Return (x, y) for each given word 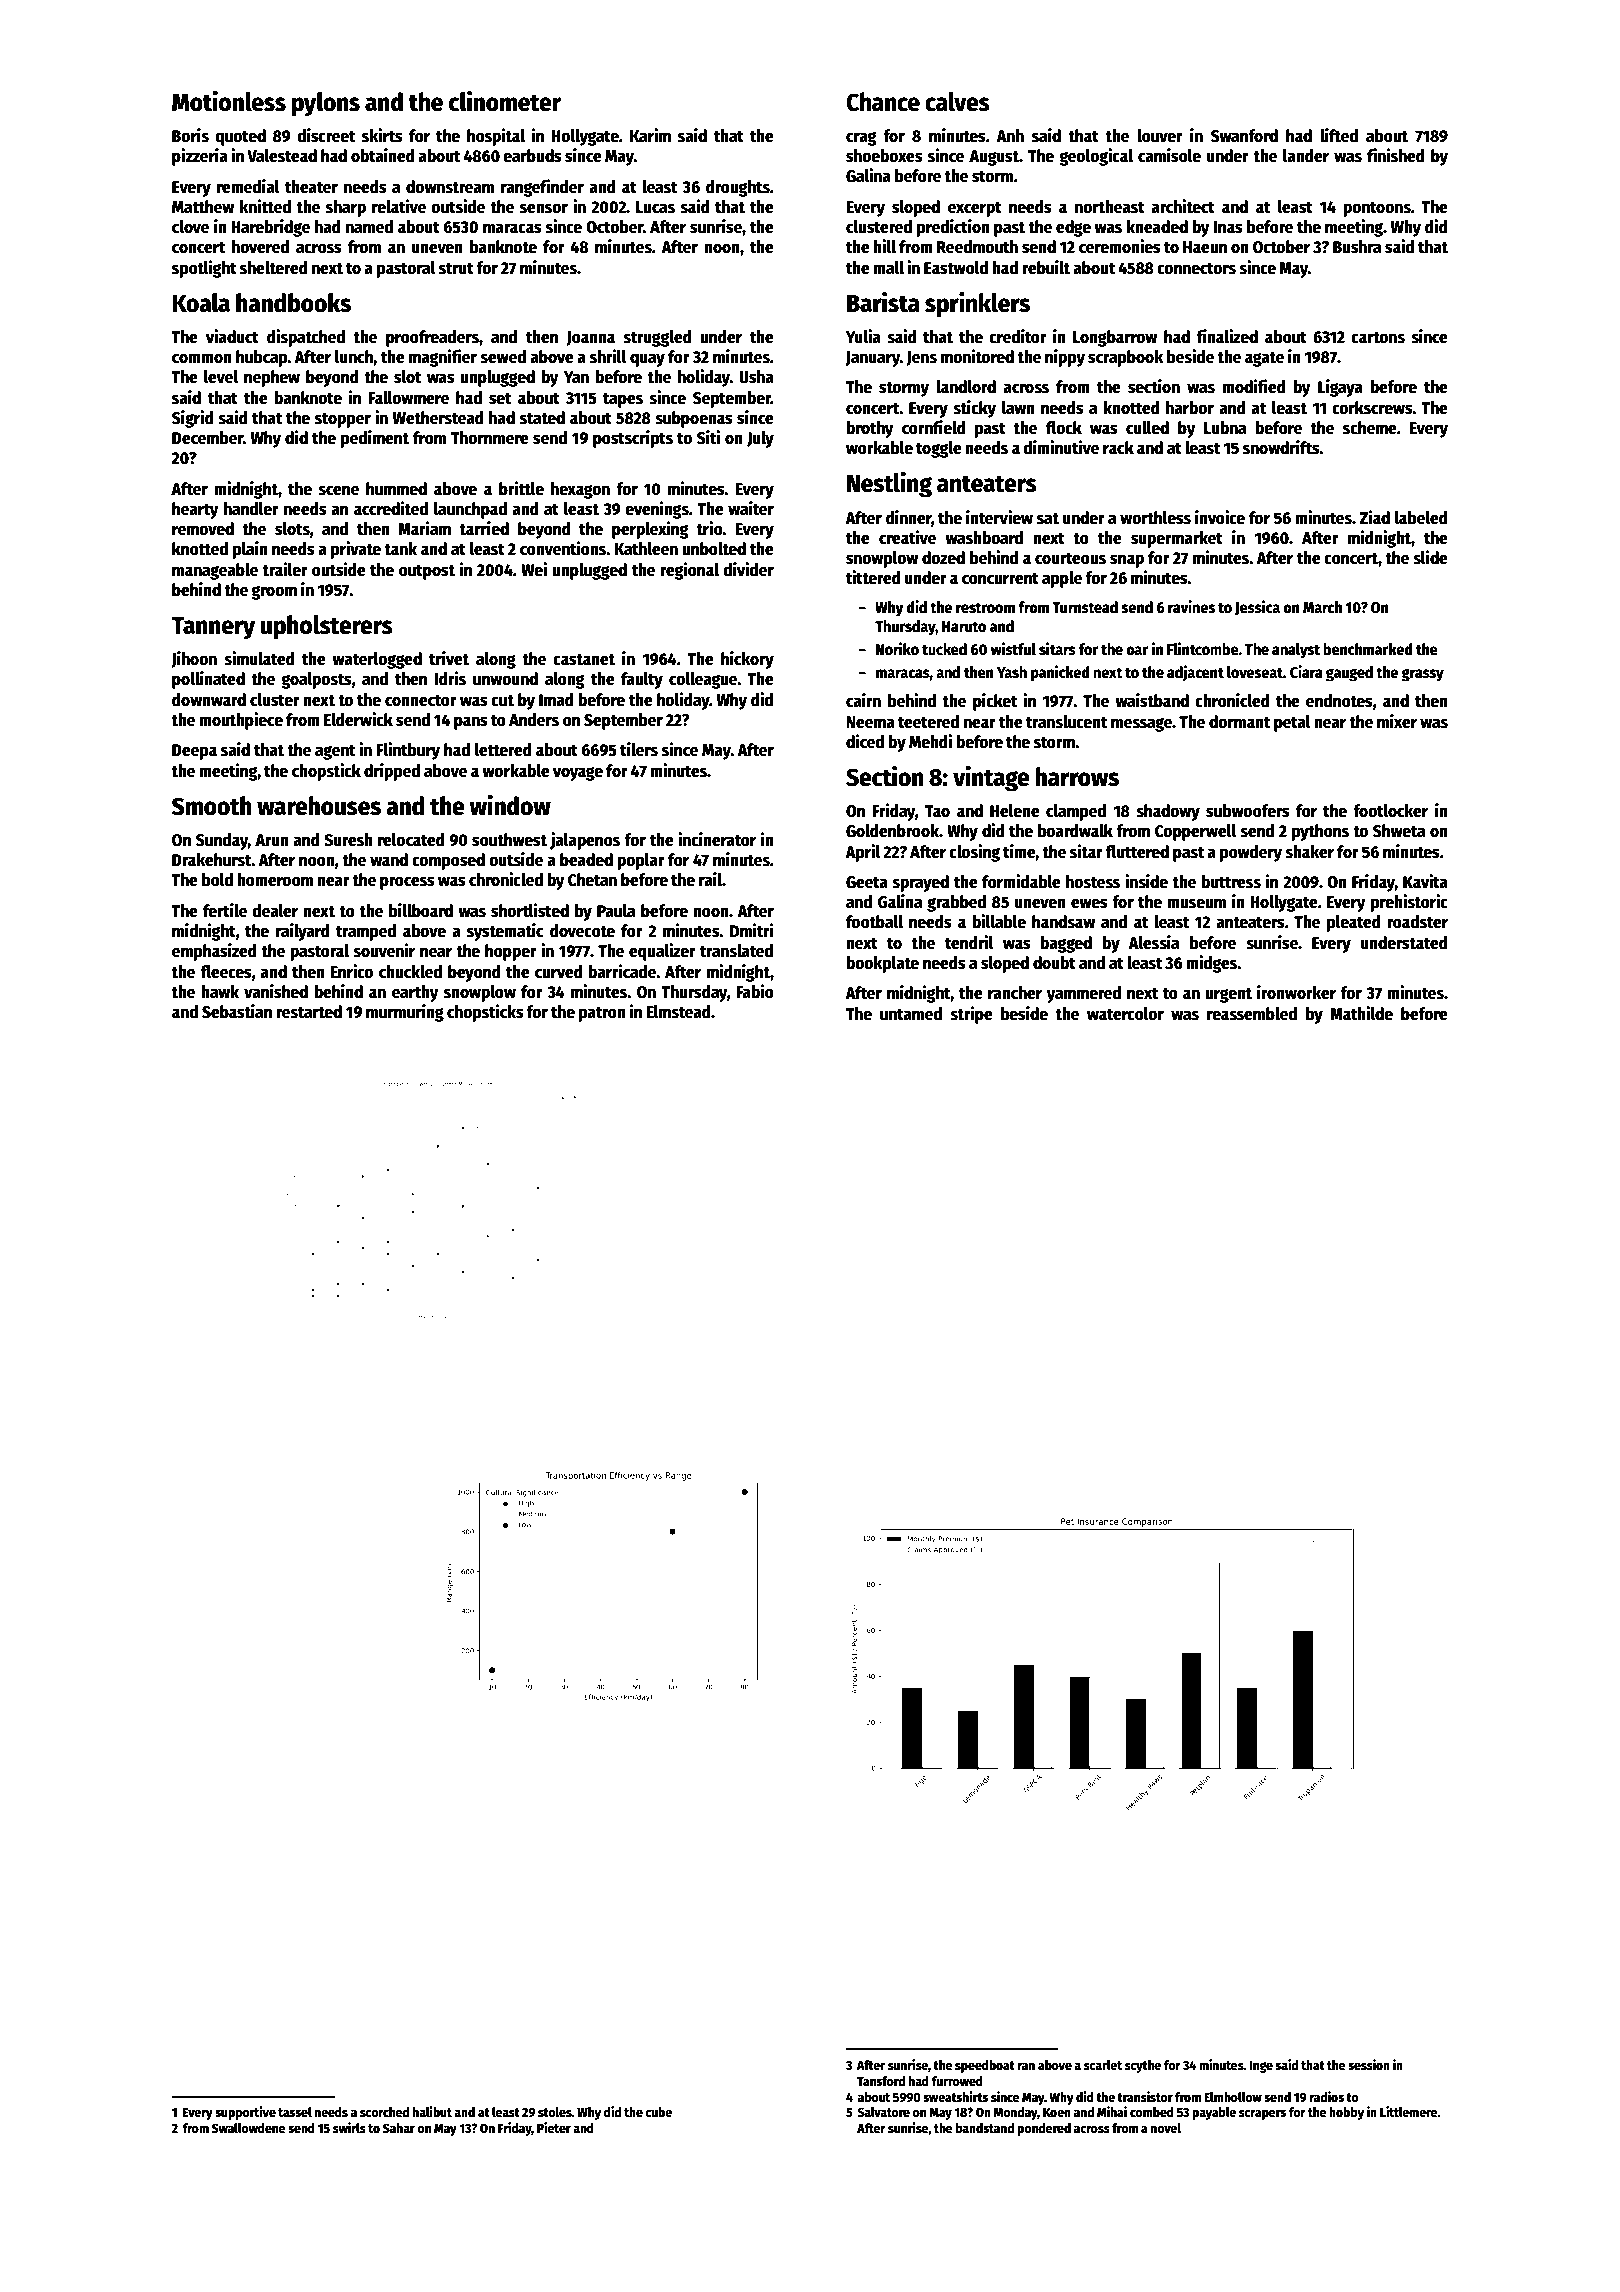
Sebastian (237, 1011)
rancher (1015, 993)
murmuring (405, 1013)
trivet (449, 658)
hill (884, 246)
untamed (911, 1014)
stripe (971, 1015)
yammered (1084, 994)
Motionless (229, 101)
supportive (245, 2113)
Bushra (1357, 247)
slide (1430, 557)
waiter (751, 508)
